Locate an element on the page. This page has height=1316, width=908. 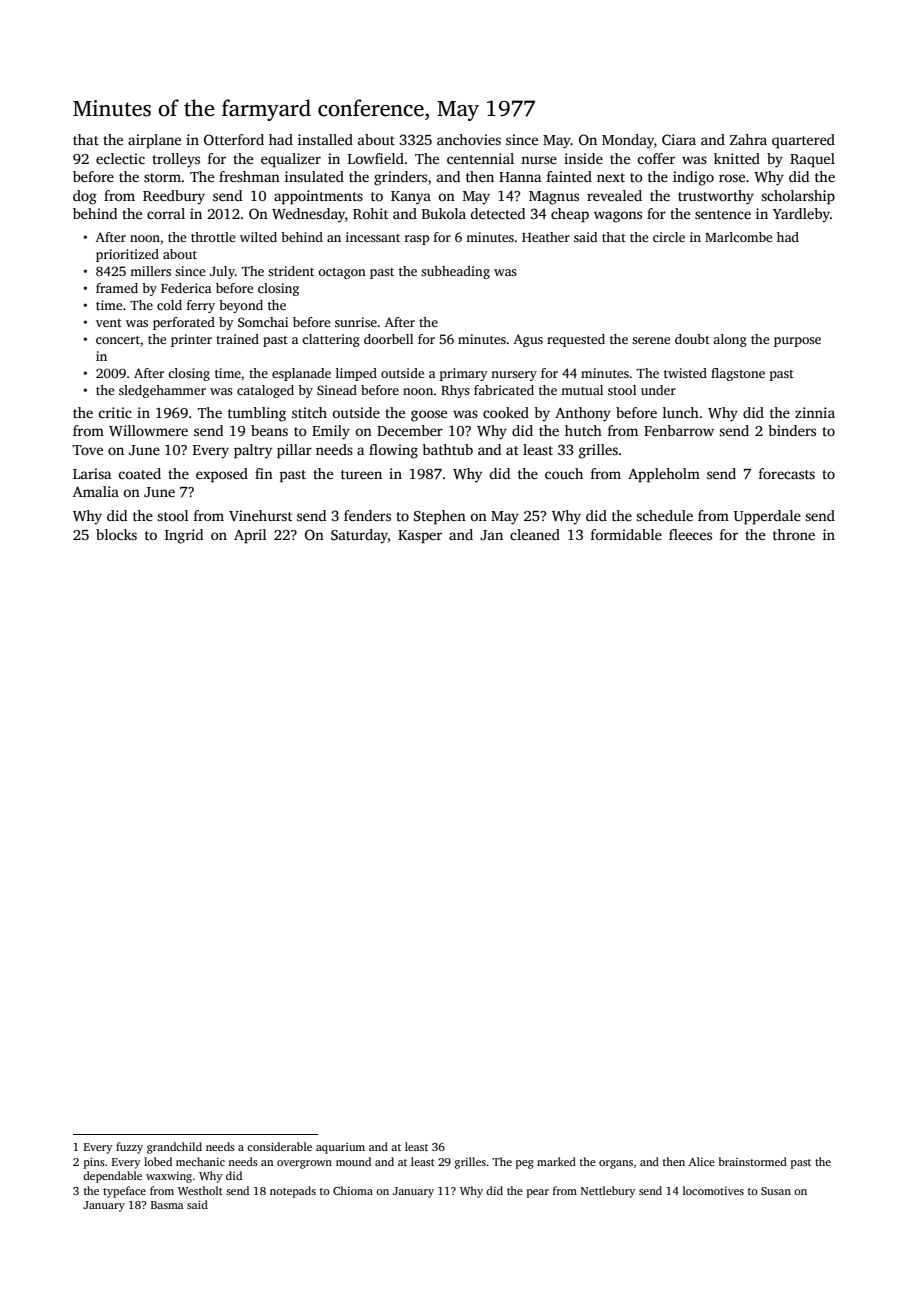
bathtub is located at coordinates (447, 449).
